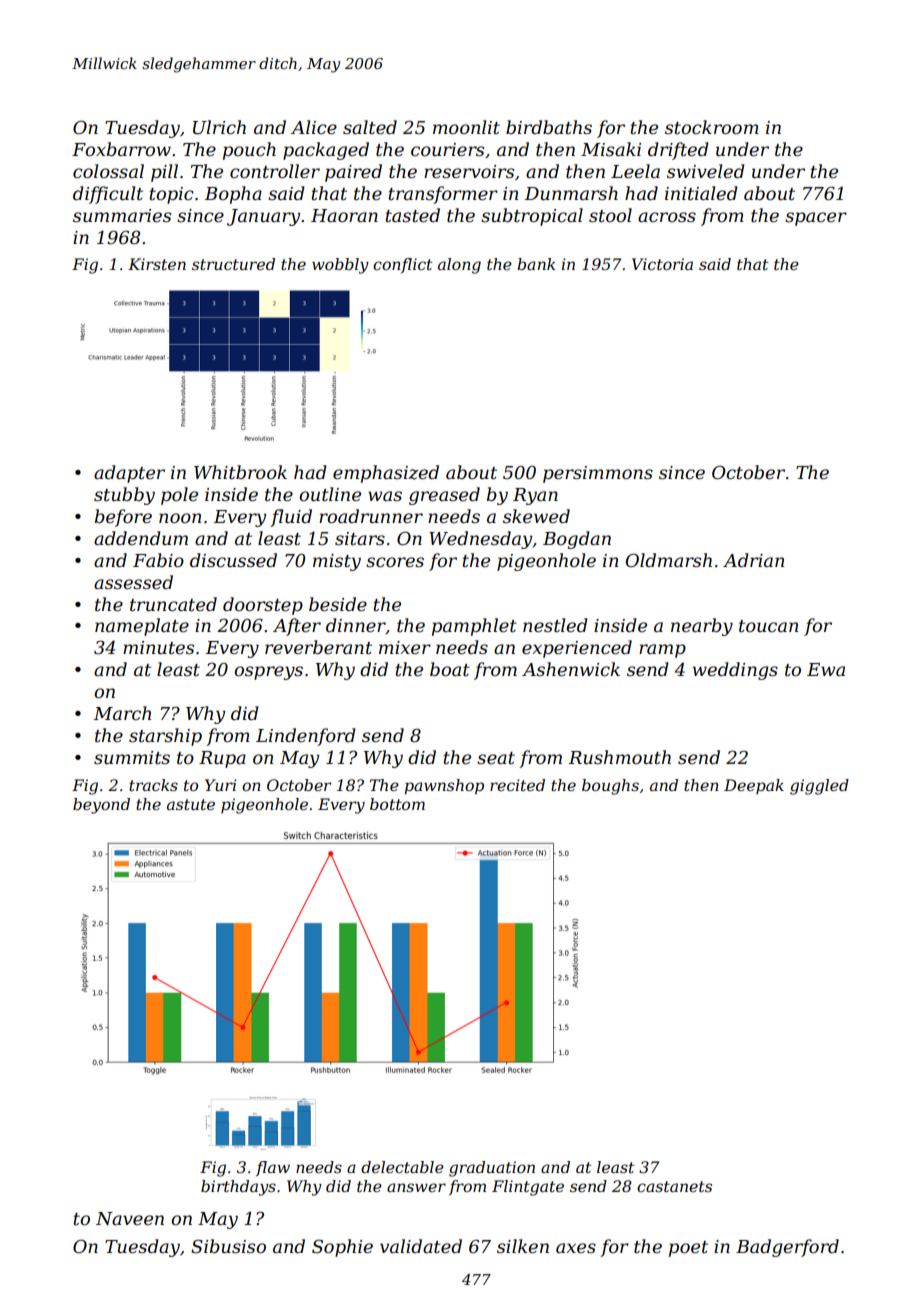 This screenshot has height=1308, width=924. I want to click on giggled, so click(819, 787).
